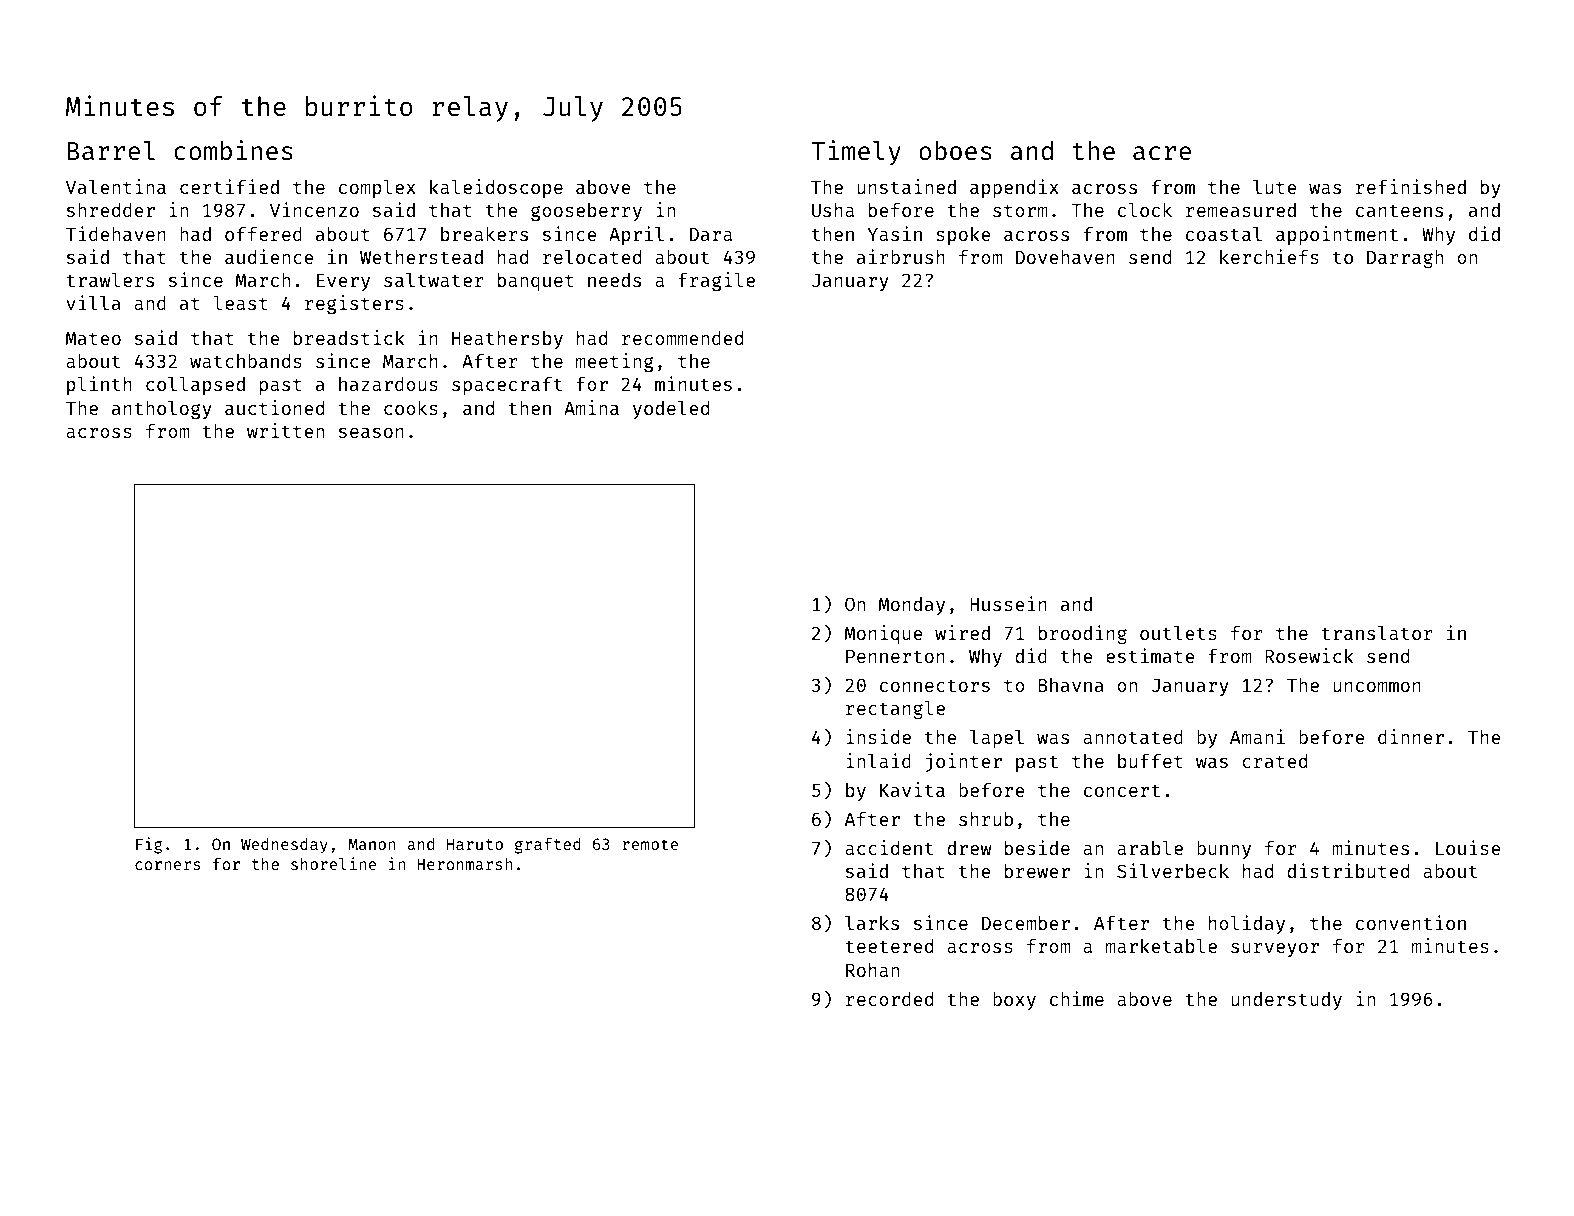 The height and width of the screenshot is (1216, 1574). Describe the element at coordinates (233, 150) in the screenshot. I see `combines` at that location.
